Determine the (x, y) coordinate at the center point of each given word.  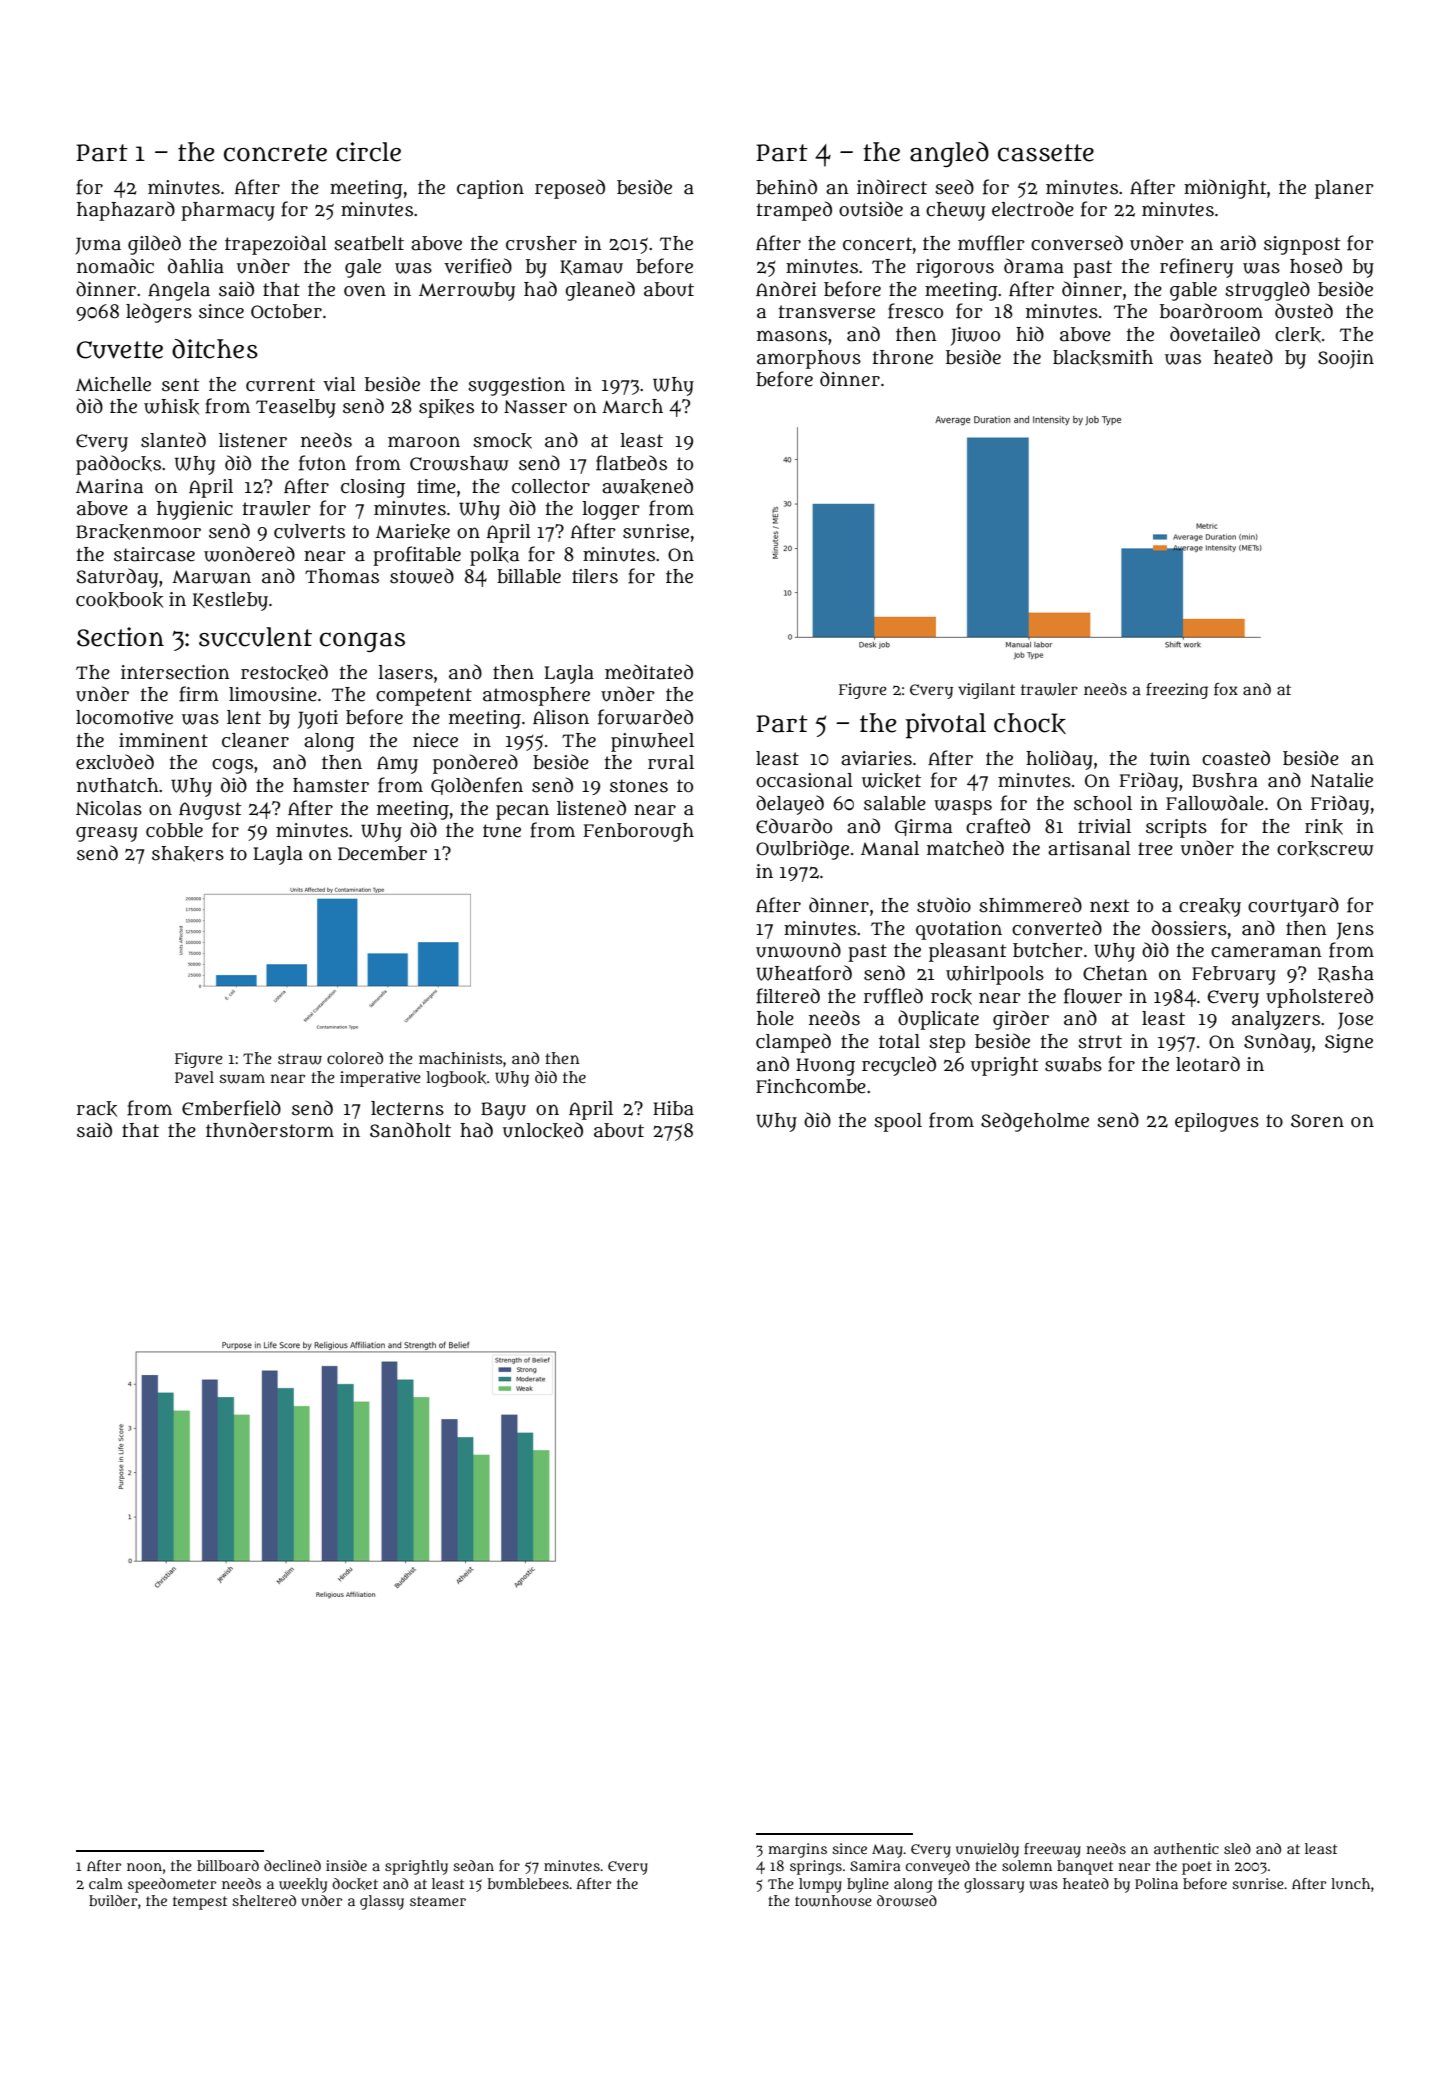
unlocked (543, 1130)
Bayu (503, 1111)
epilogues (1217, 1122)
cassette (1046, 153)
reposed (570, 189)
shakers (188, 854)
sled (1237, 1848)
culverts (309, 531)
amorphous (809, 359)
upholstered (1319, 998)
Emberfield (231, 1108)
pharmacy (228, 211)
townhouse (833, 1901)
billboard (228, 1865)
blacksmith (1103, 358)
